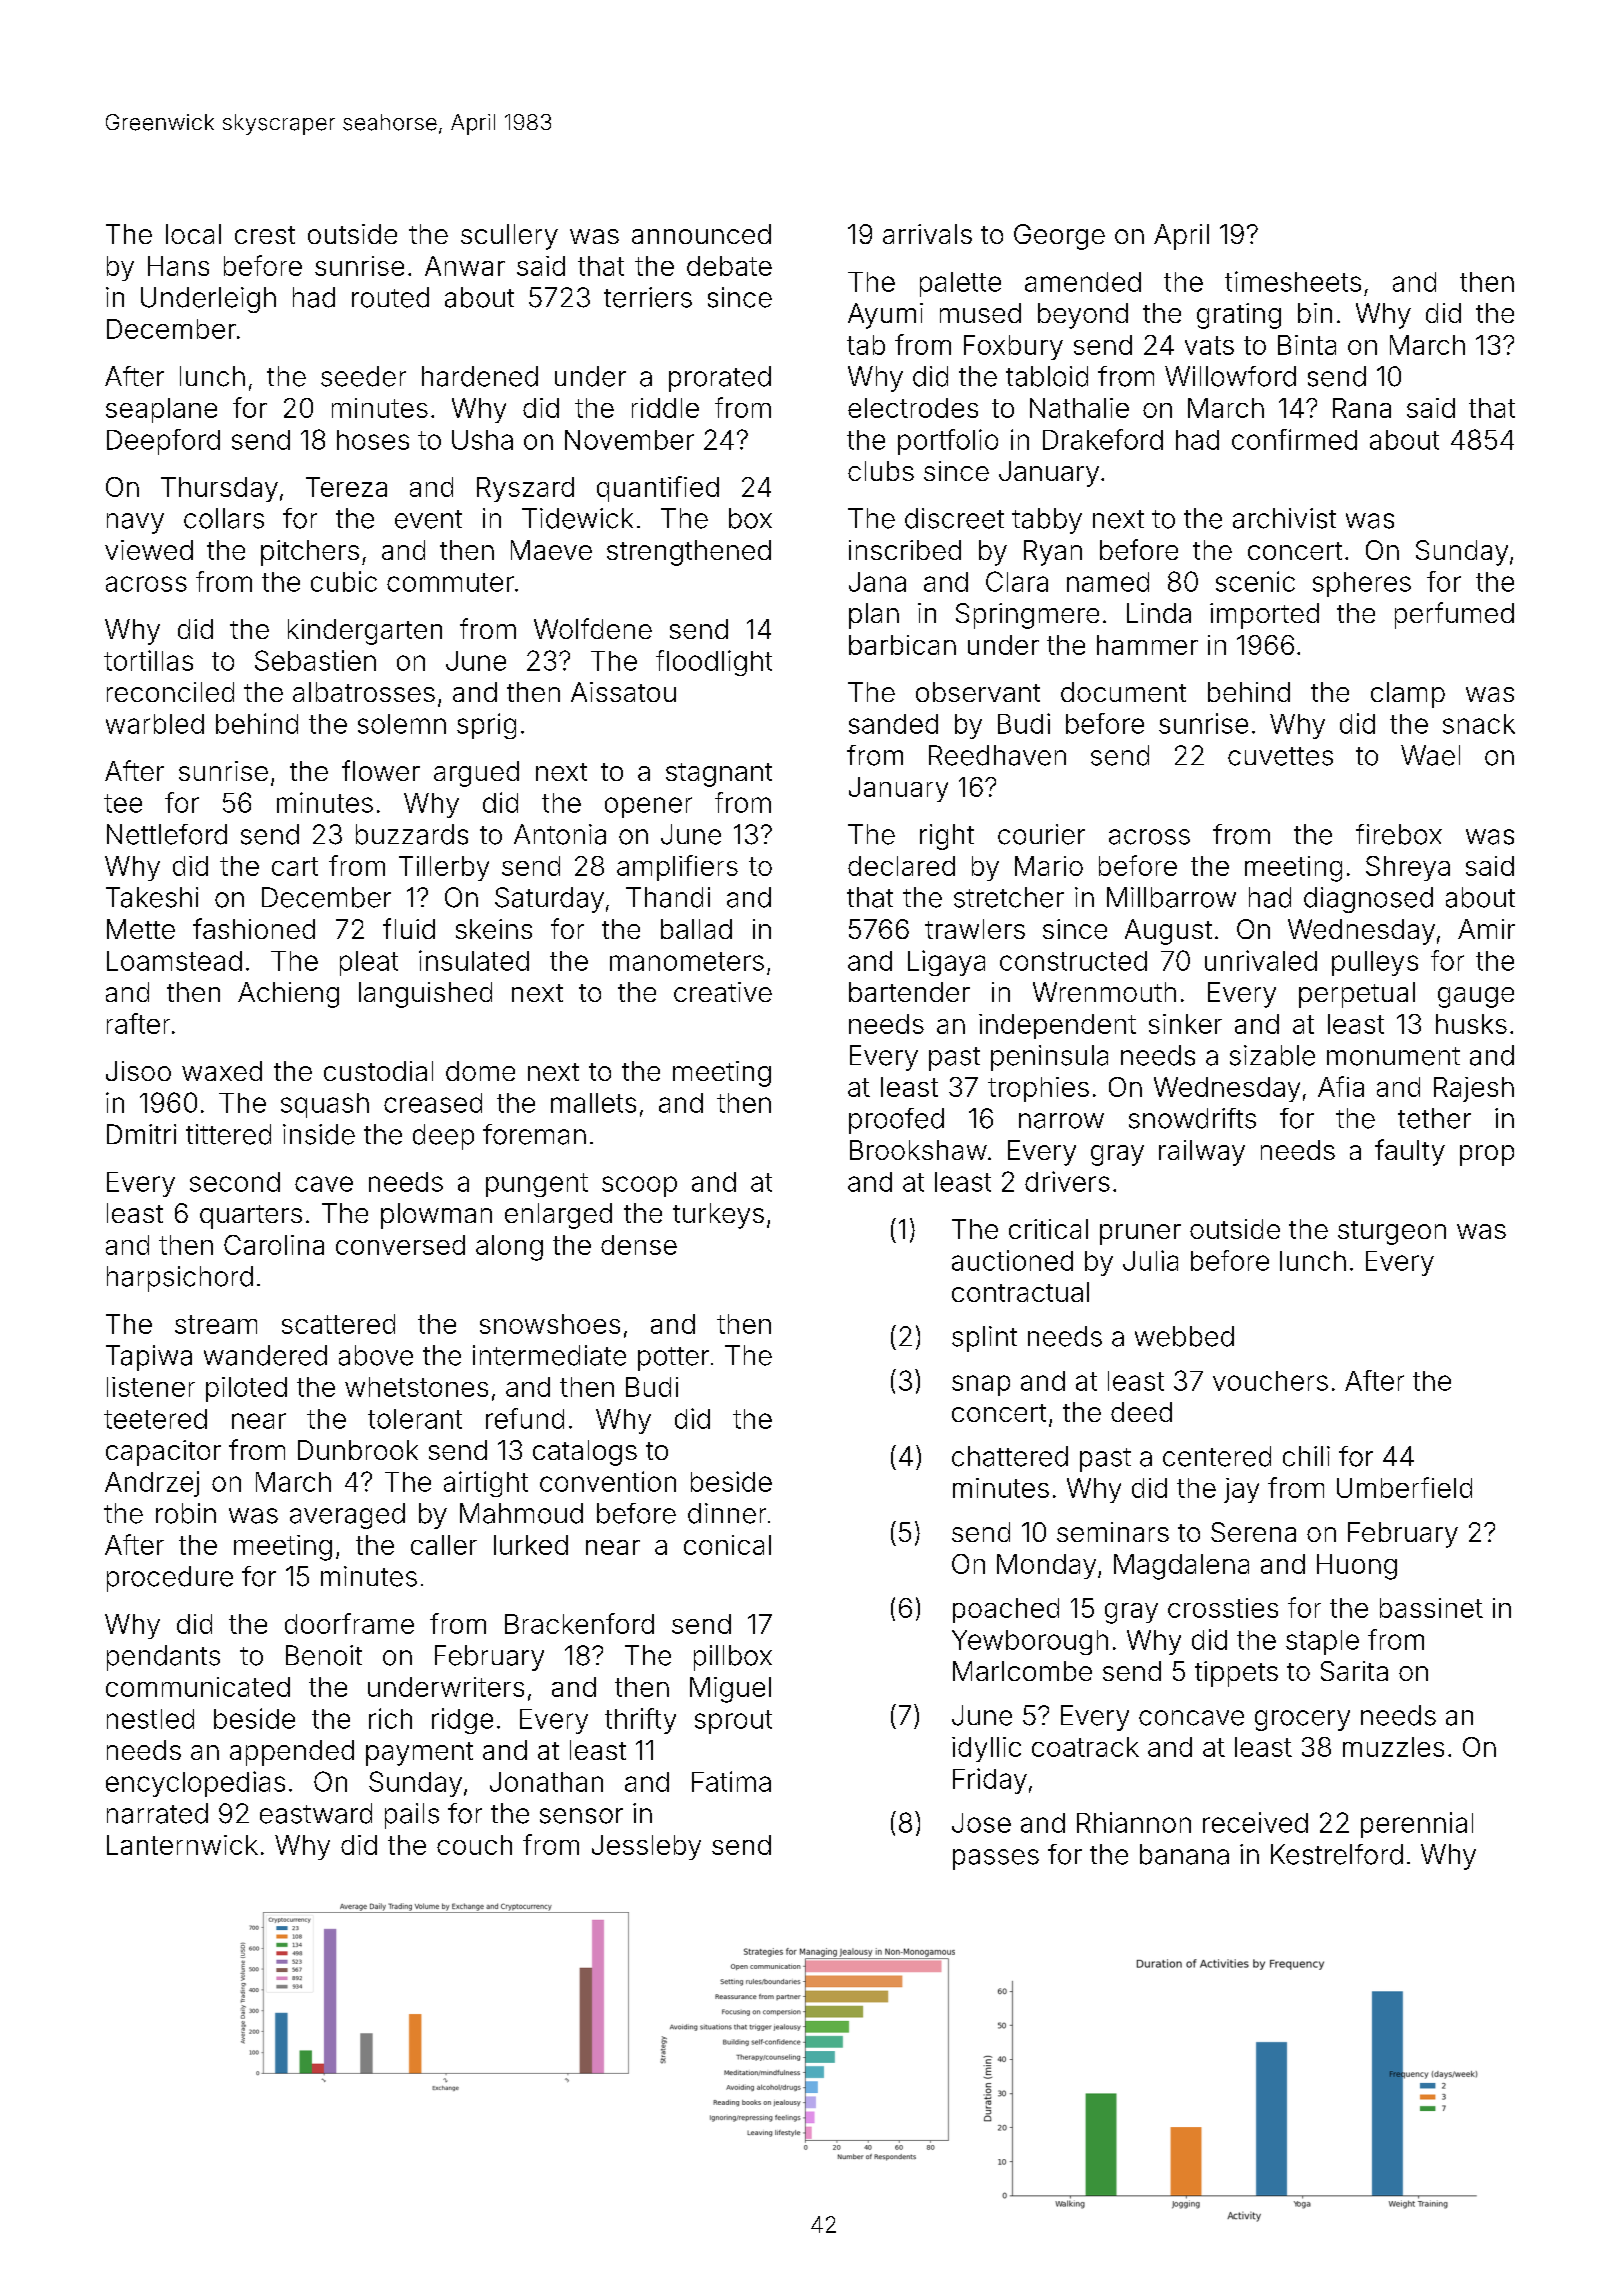 Image resolution: width=1620 pixels, height=2292 pixels. What do you see at coordinates (658, 489) in the screenshot?
I see `quantified` at bounding box center [658, 489].
